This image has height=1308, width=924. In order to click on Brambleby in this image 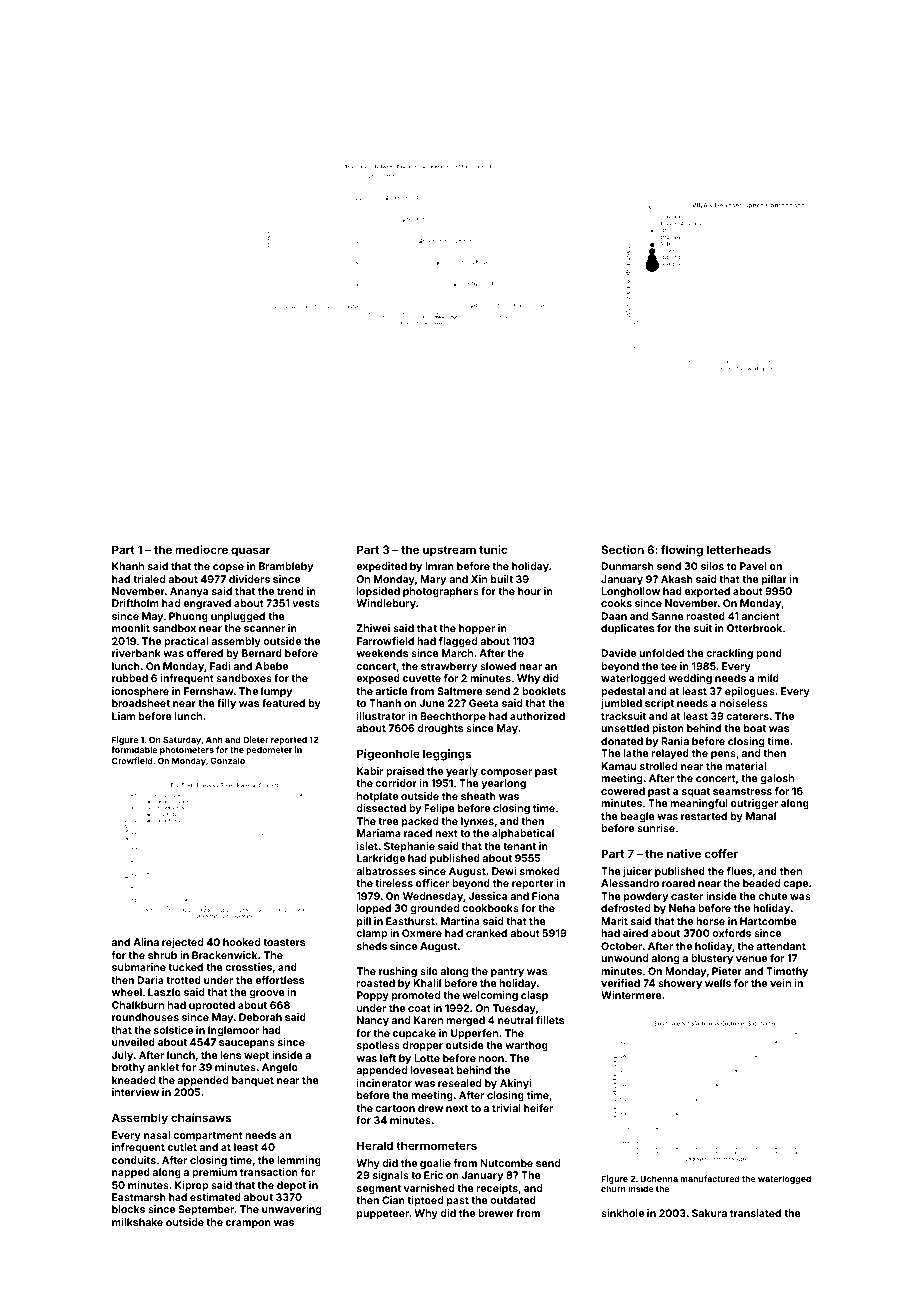, I will do `click(286, 567)`.
